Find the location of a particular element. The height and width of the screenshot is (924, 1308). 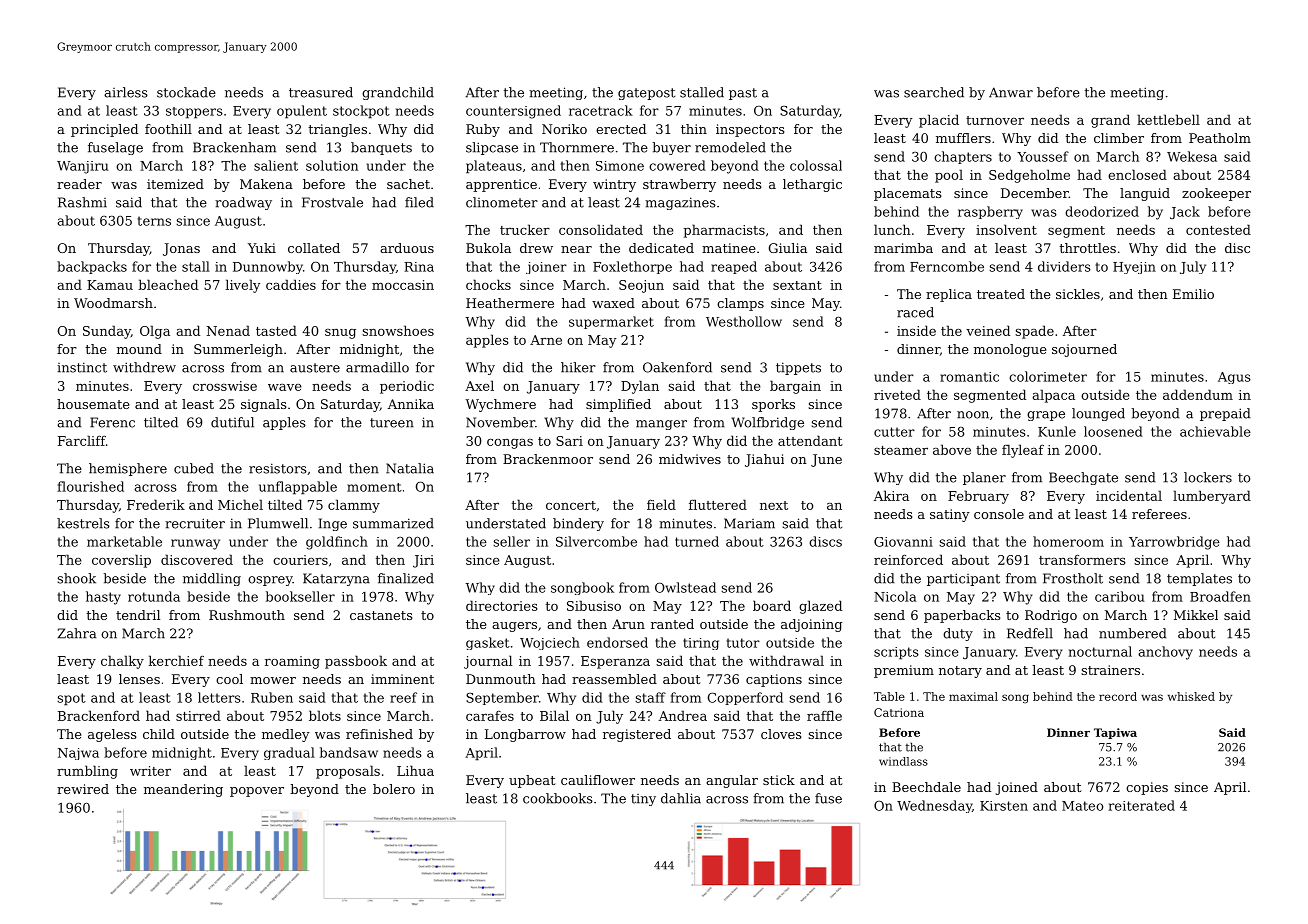

inspectors is located at coordinates (750, 130).
